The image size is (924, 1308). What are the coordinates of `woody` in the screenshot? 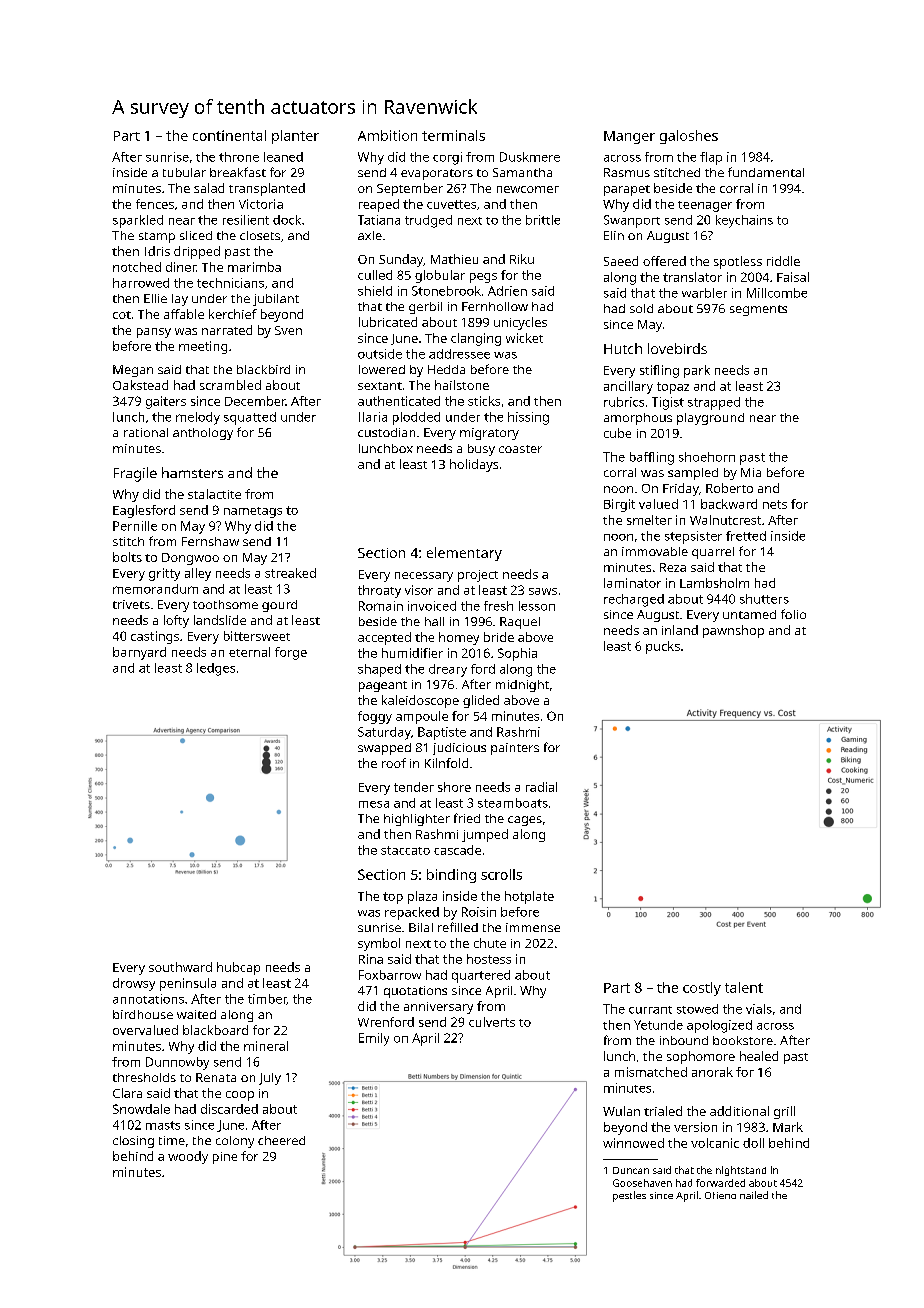 It's located at (188, 1157).
